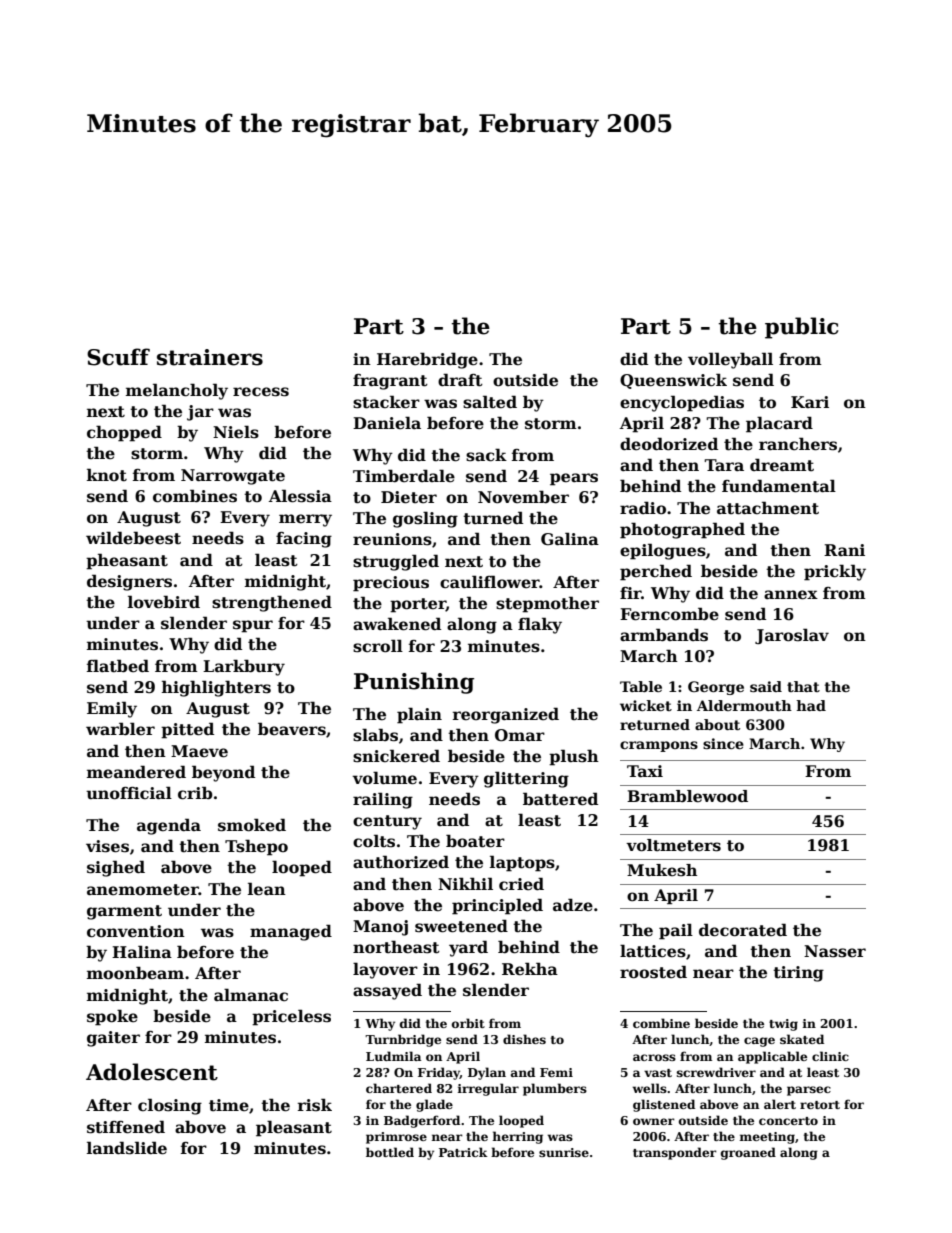  What do you see at coordinates (135, 973) in the image?
I see `moonbeam` at bounding box center [135, 973].
